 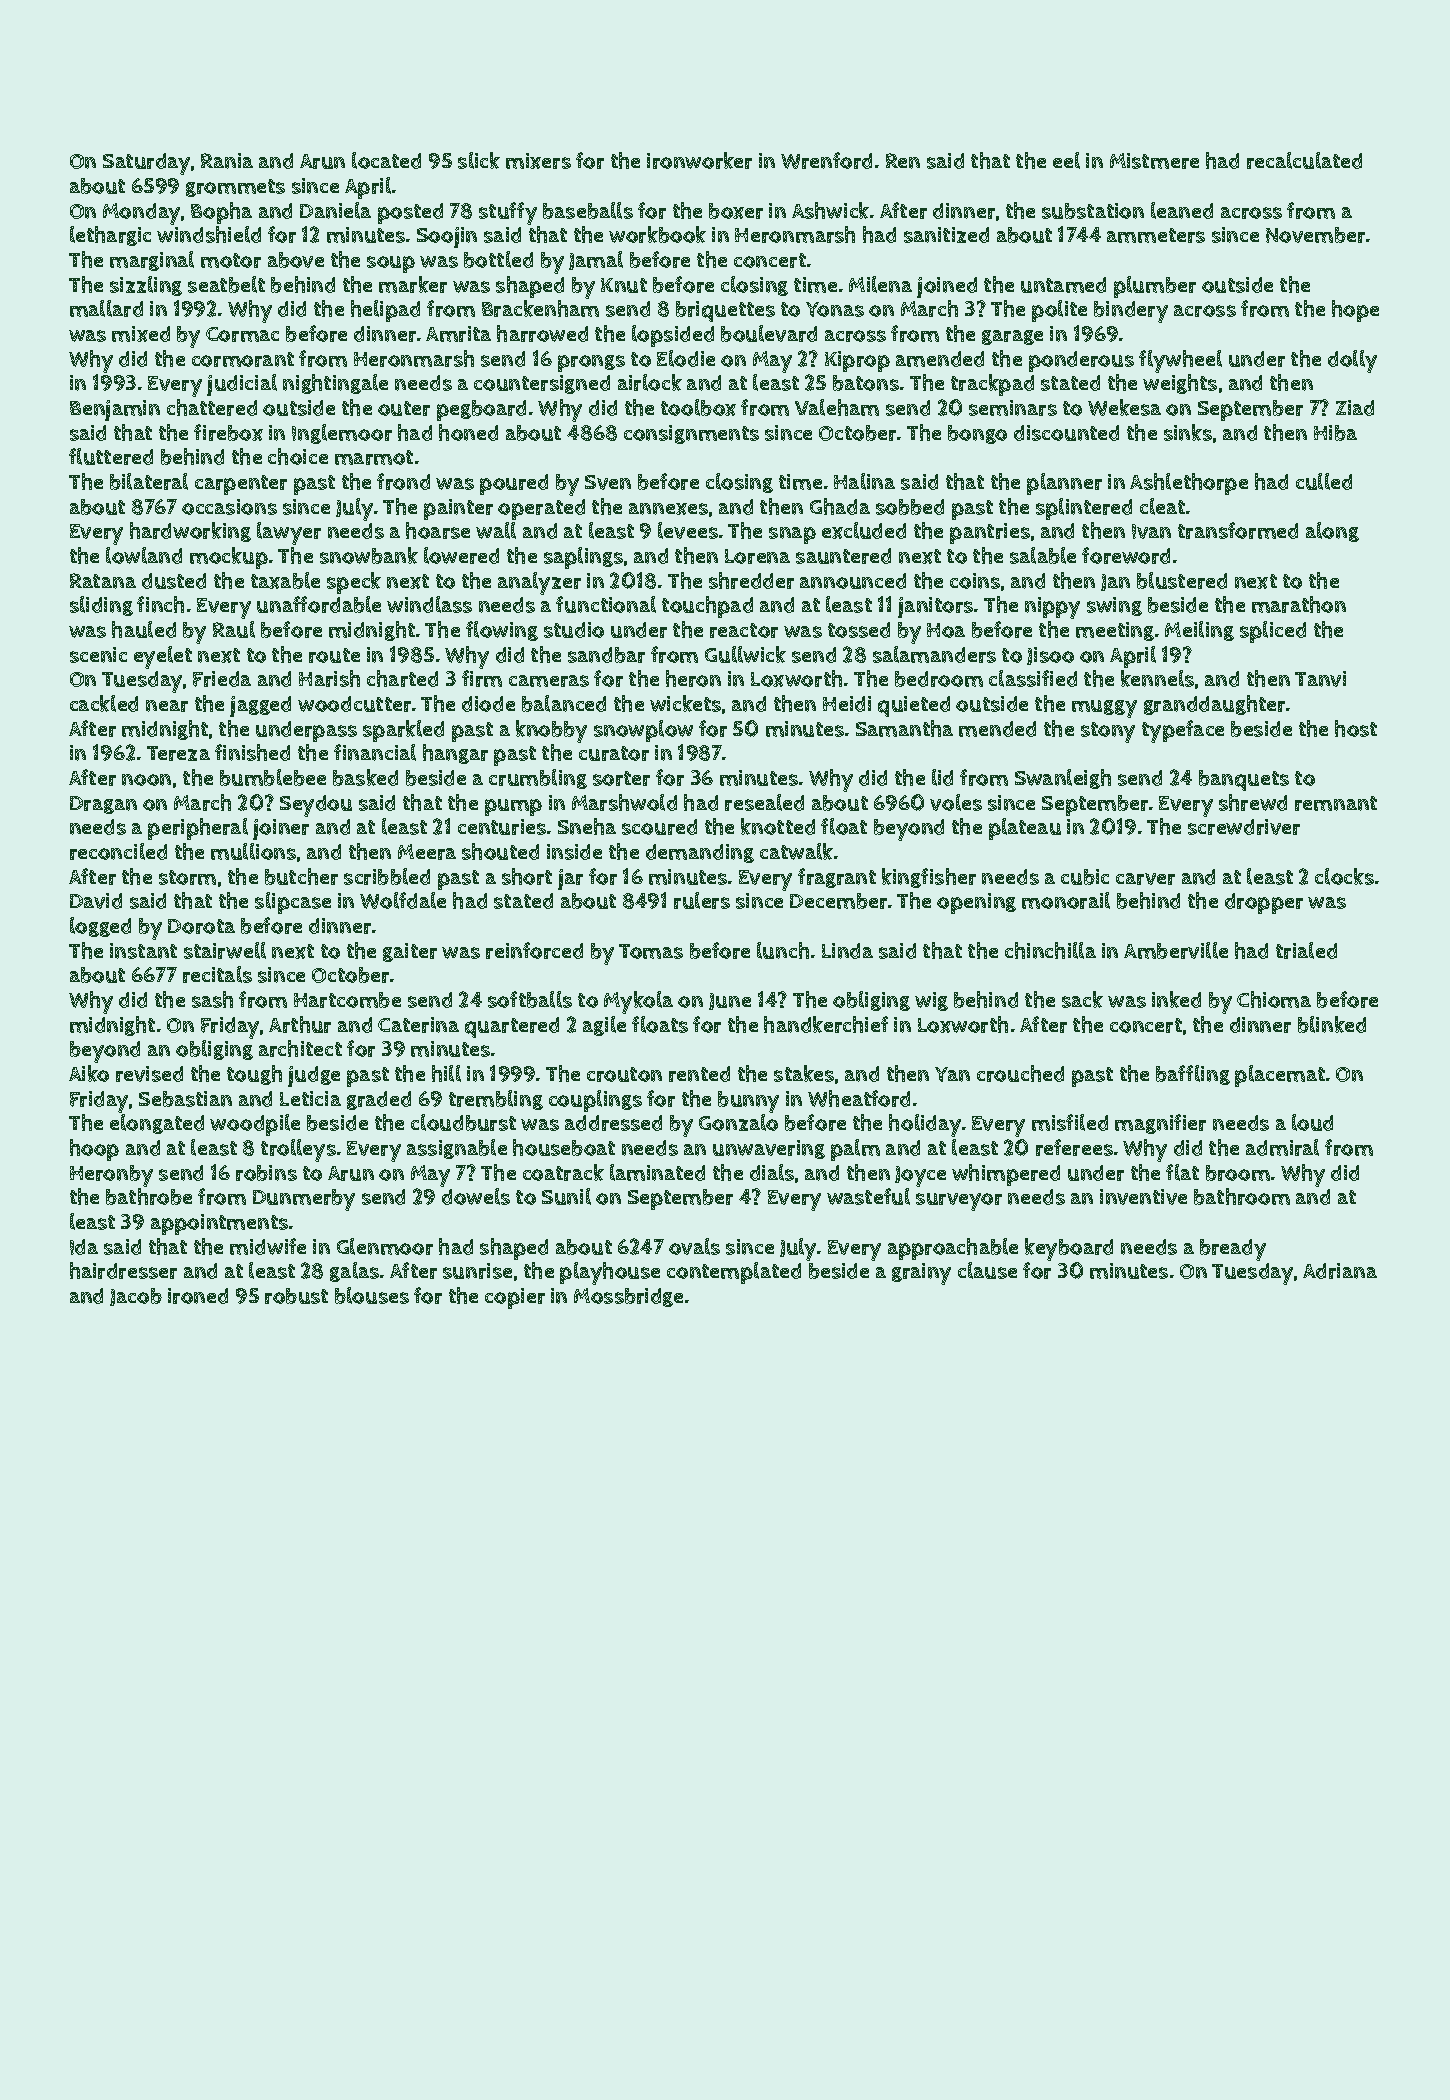 What do you see at coordinates (588, 210) in the screenshot?
I see `baseballs` at bounding box center [588, 210].
